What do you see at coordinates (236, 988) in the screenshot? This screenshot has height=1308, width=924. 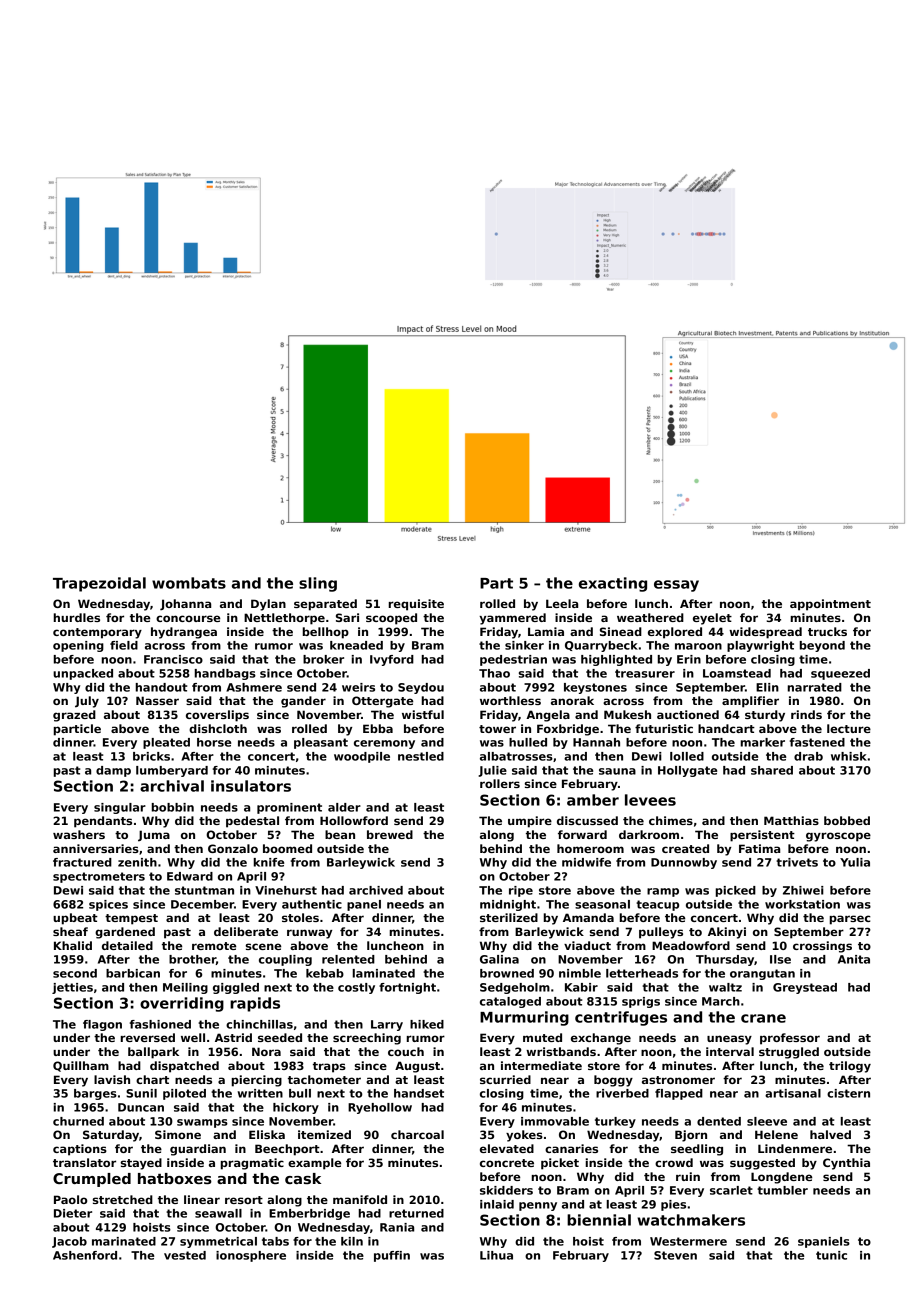 I see `giggled` at bounding box center [236, 988].
